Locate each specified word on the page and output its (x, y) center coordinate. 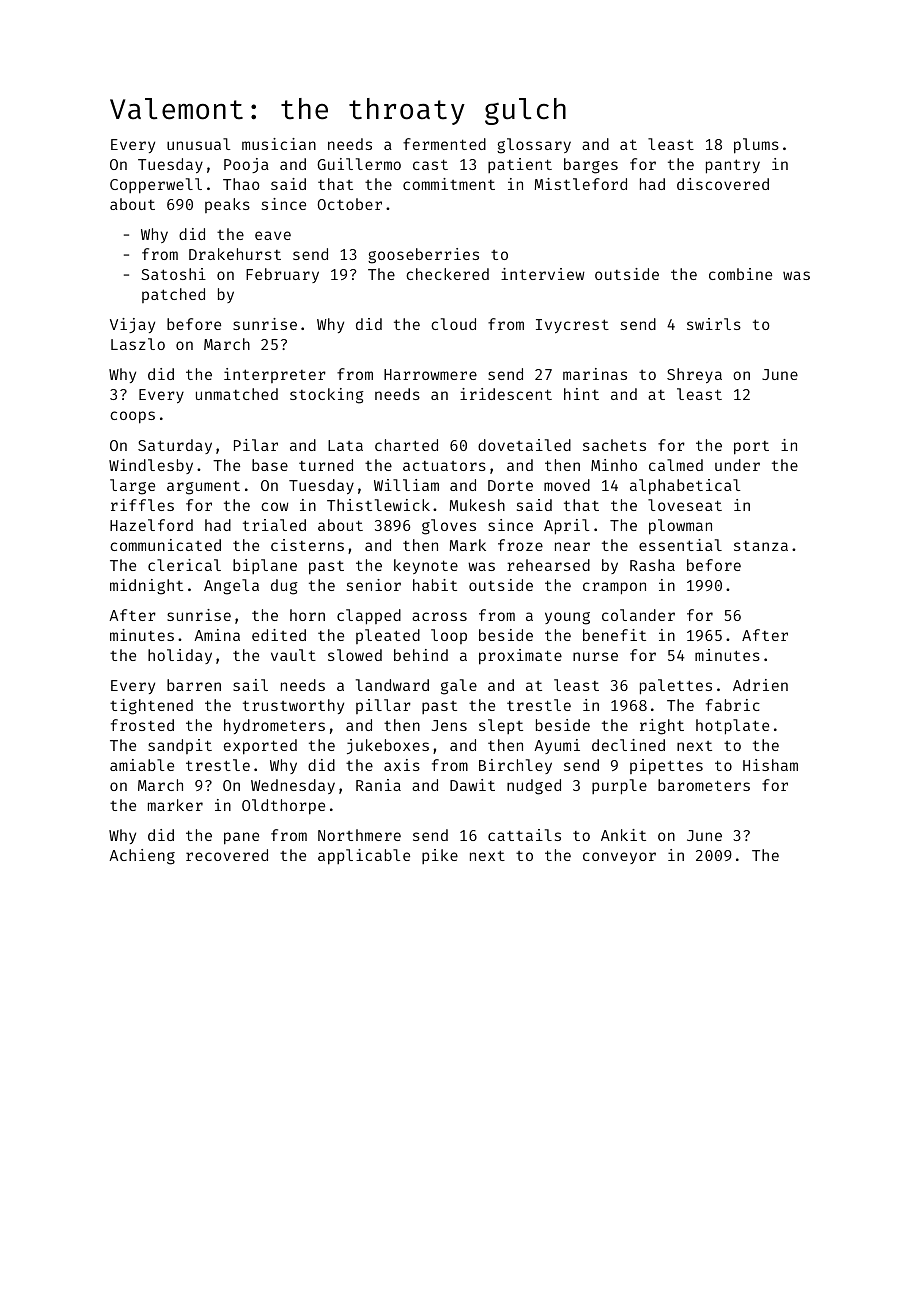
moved (567, 485)
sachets (614, 445)
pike (440, 856)
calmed (676, 465)
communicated (165, 545)
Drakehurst (235, 254)
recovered (227, 855)
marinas (595, 374)
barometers (704, 785)
